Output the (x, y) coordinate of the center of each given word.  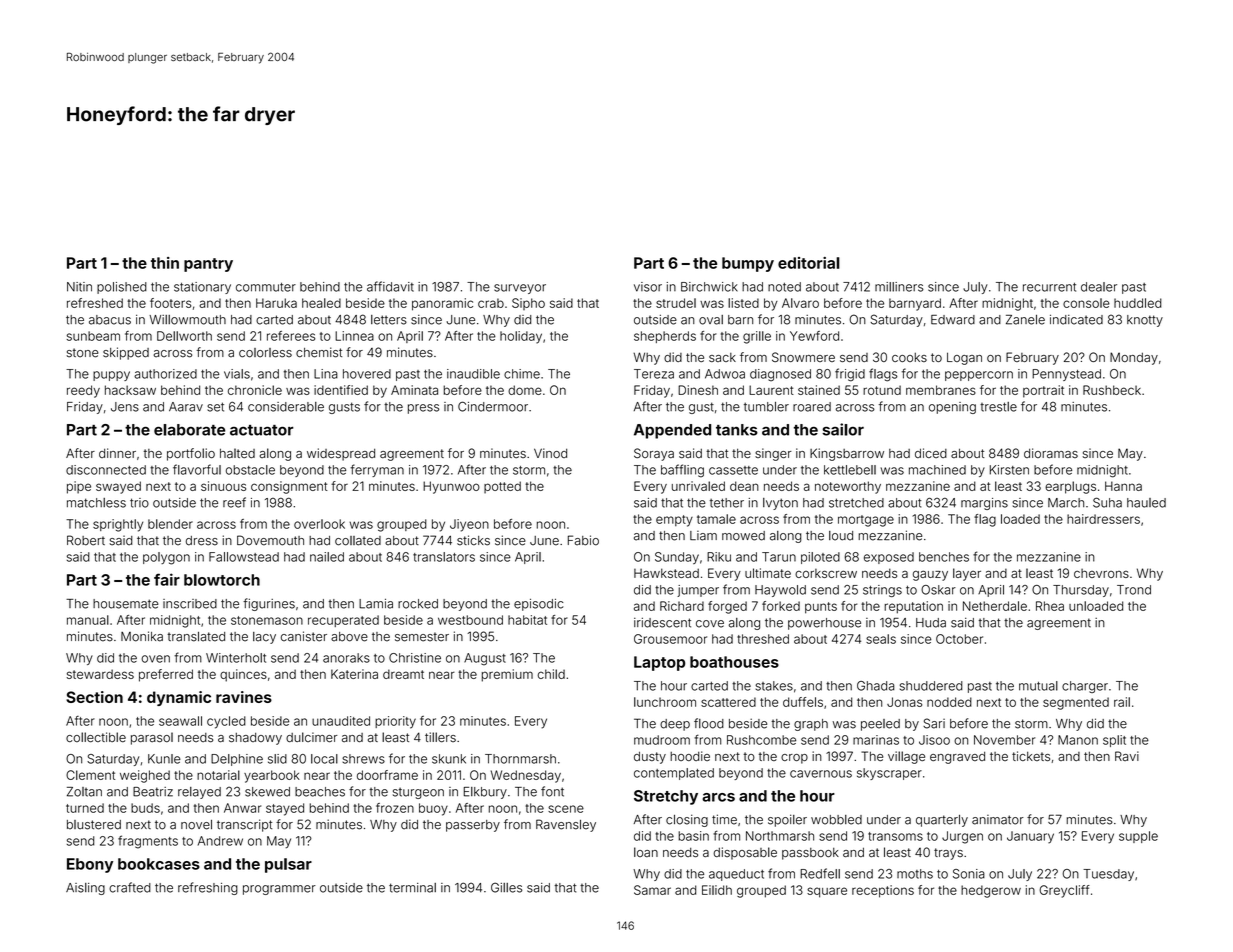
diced (931, 453)
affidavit (390, 286)
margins (984, 504)
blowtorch (222, 580)
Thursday (1081, 591)
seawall (180, 721)
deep (675, 725)
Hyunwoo (451, 487)
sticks (473, 540)
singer (773, 454)
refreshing (208, 888)
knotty (1145, 321)
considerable (286, 407)
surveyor (520, 289)
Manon (1078, 740)
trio (139, 503)
